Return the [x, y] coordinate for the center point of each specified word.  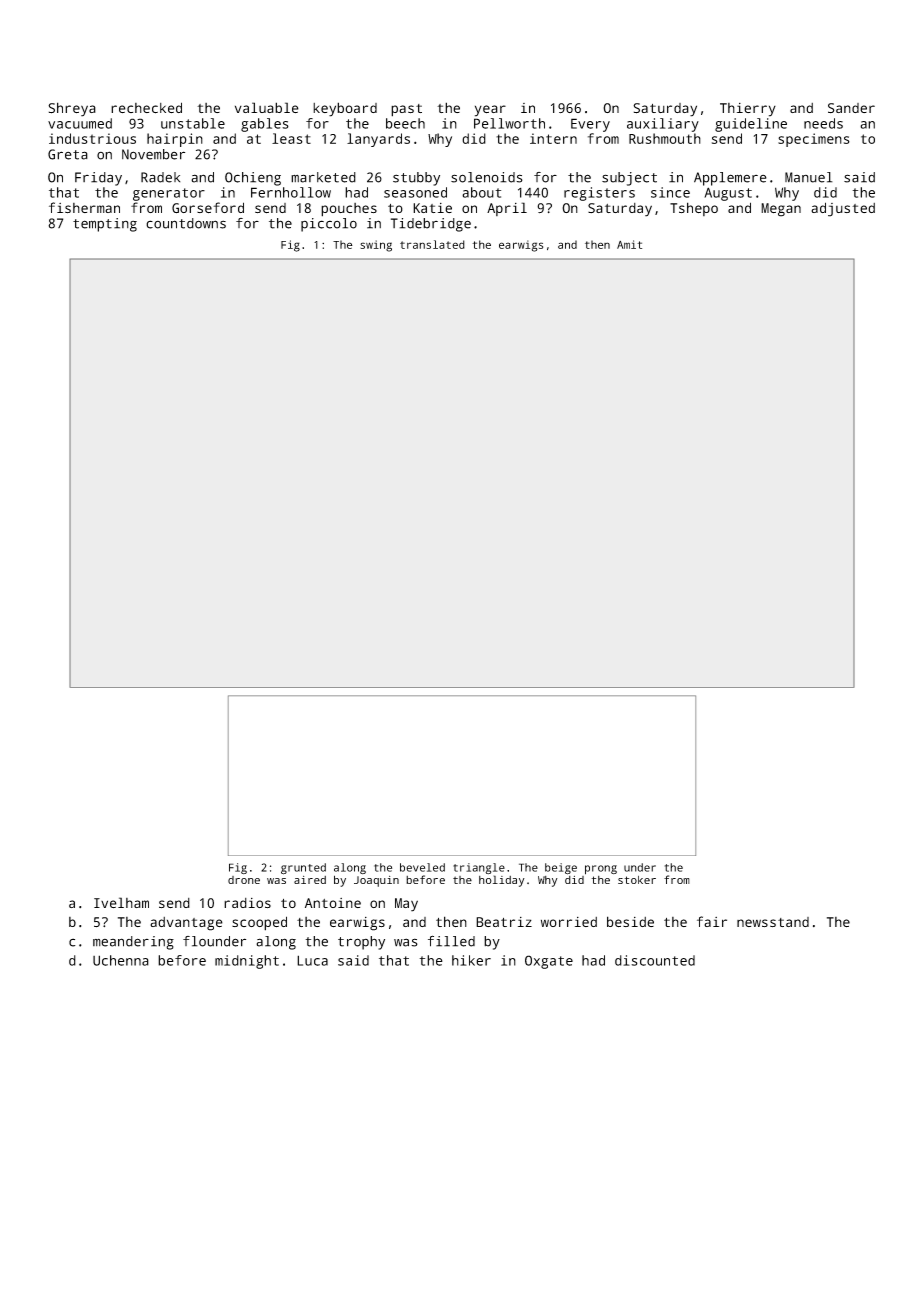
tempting [105, 225]
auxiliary [663, 125]
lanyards [378, 140]
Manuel [809, 177]
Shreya [72, 109]
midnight [247, 962]
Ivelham [121, 902]
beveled [422, 867]
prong [601, 870]
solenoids [487, 177]
